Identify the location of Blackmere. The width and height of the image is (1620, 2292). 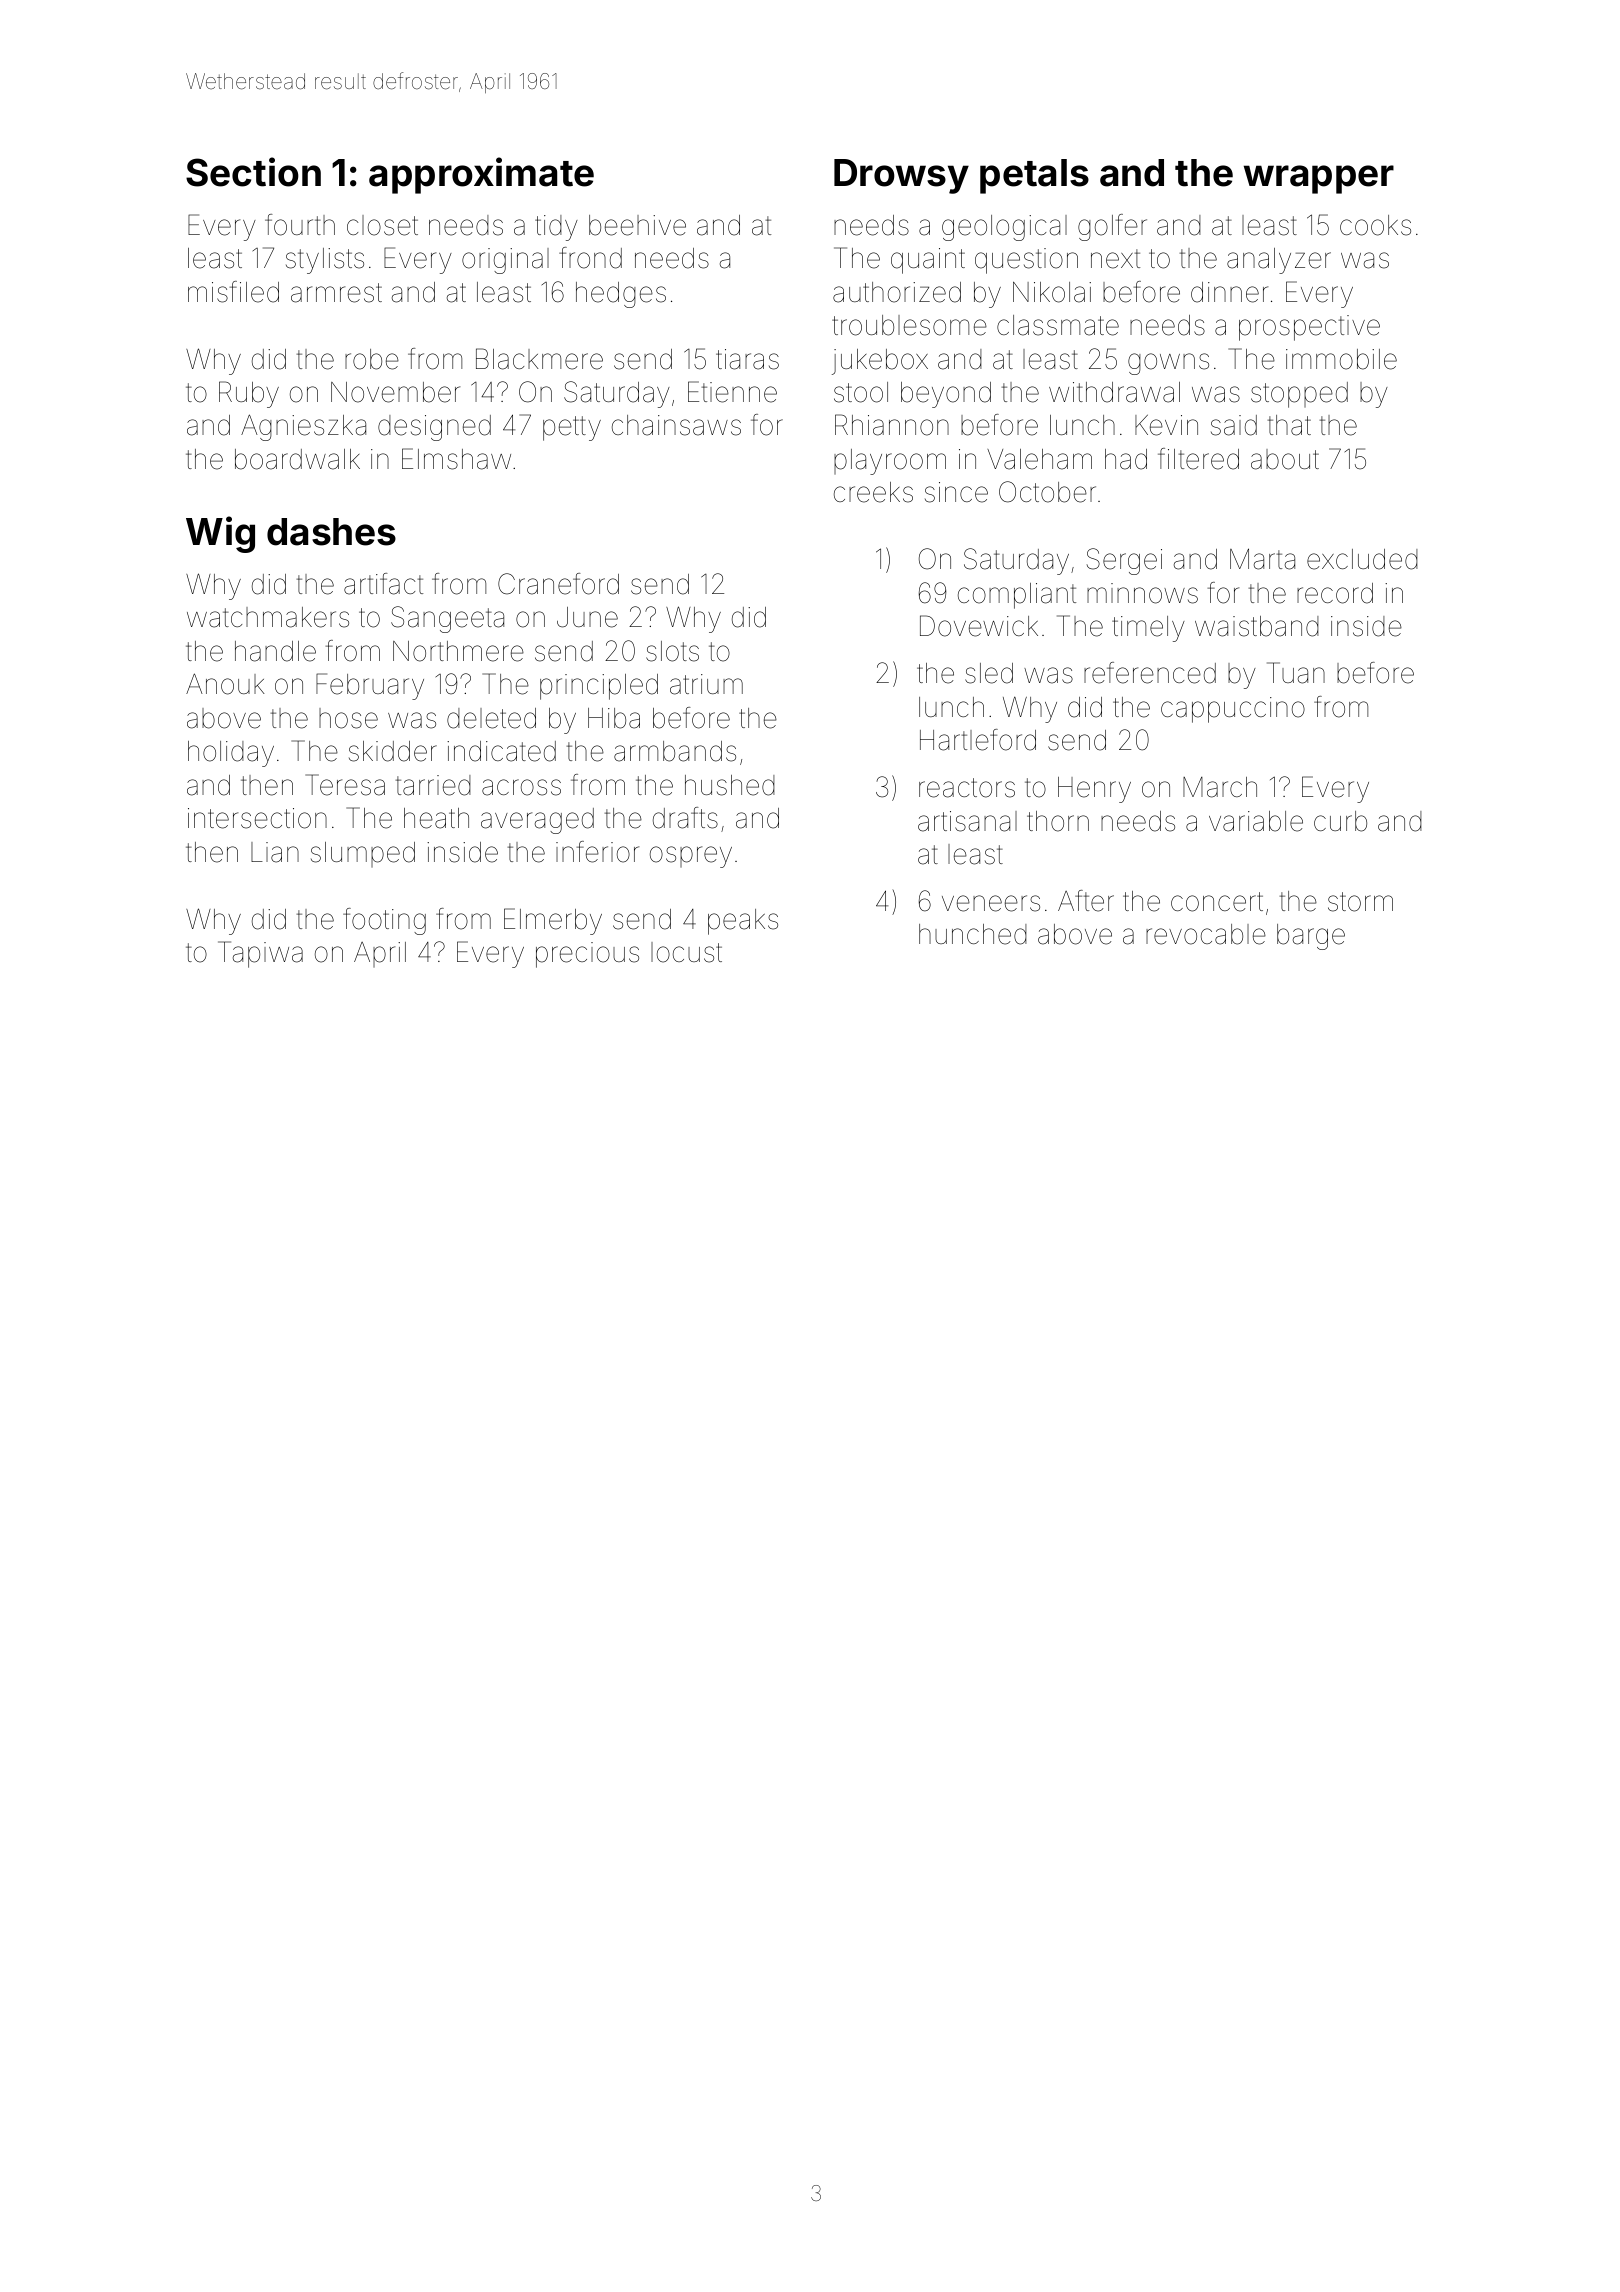
(539, 359).
